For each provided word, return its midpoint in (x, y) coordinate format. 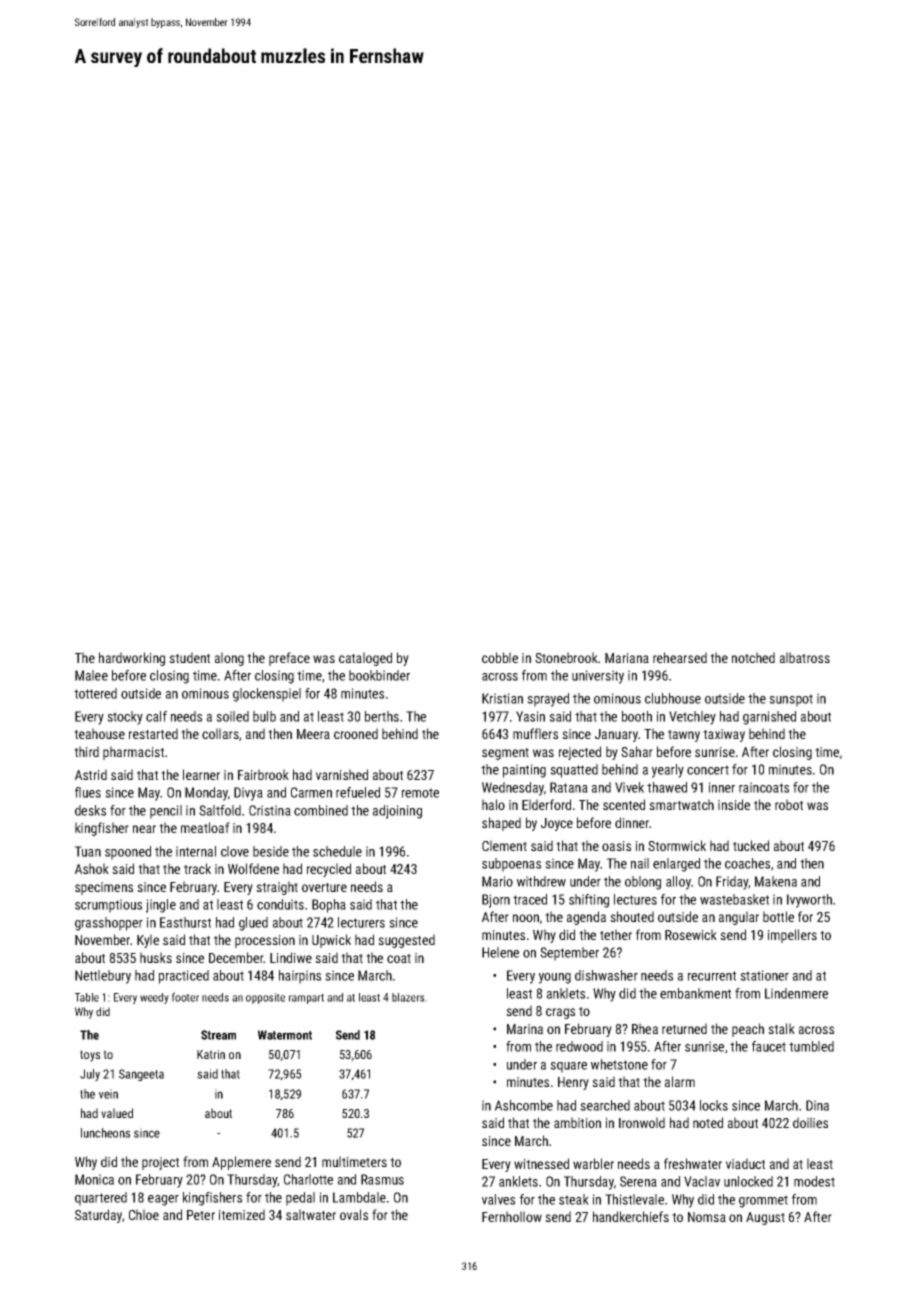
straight (277, 888)
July (90, 1075)
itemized (242, 1214)
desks (90, 810)
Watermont (285, 1035)
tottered (95, 693)
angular (739, 918)
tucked (751, 845)
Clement (504, 845)
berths (382, 716)
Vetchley (692, 718)
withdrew (541, 881)
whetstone (619, 1064)
